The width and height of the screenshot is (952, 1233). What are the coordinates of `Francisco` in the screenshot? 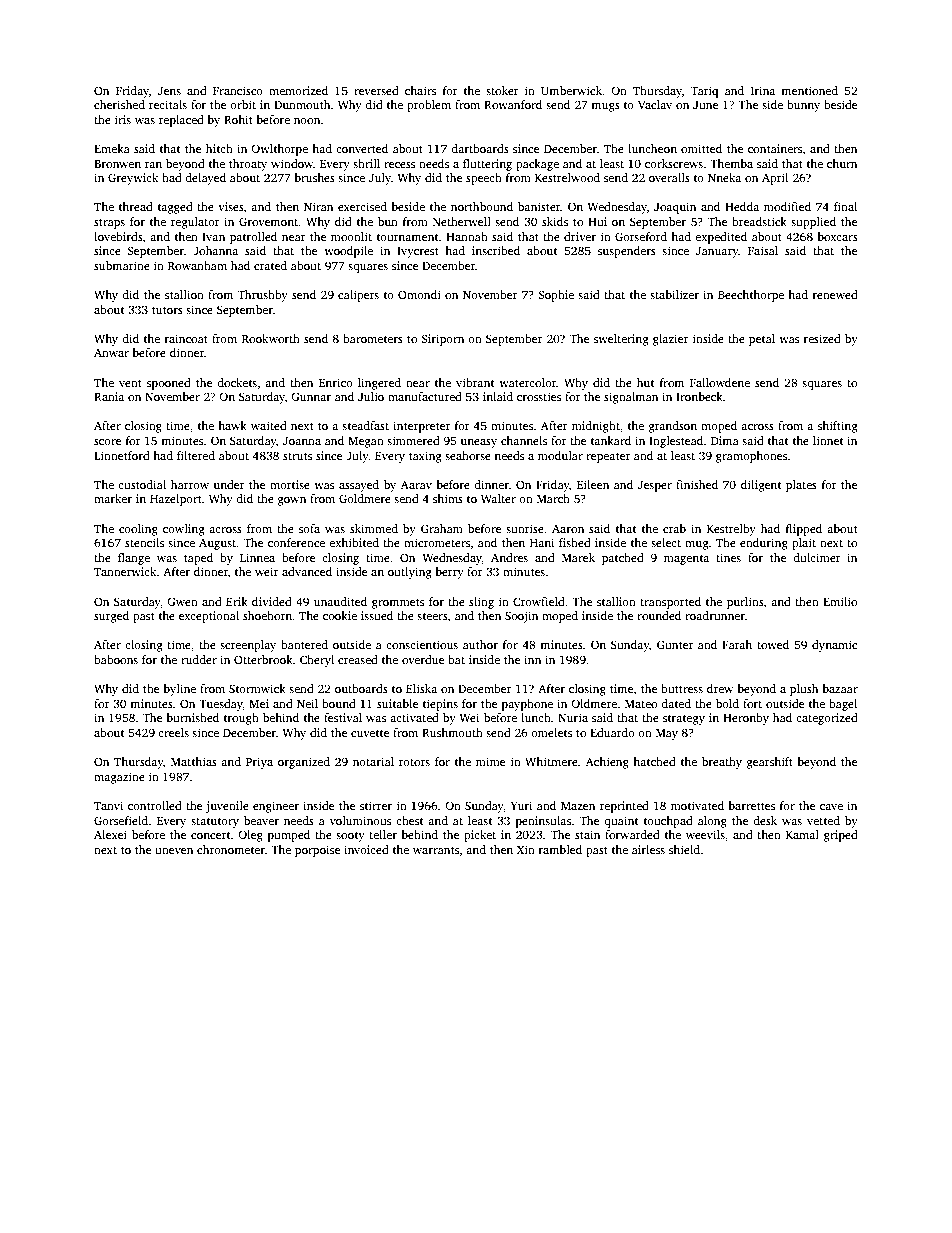 It's located at (238, 90).
